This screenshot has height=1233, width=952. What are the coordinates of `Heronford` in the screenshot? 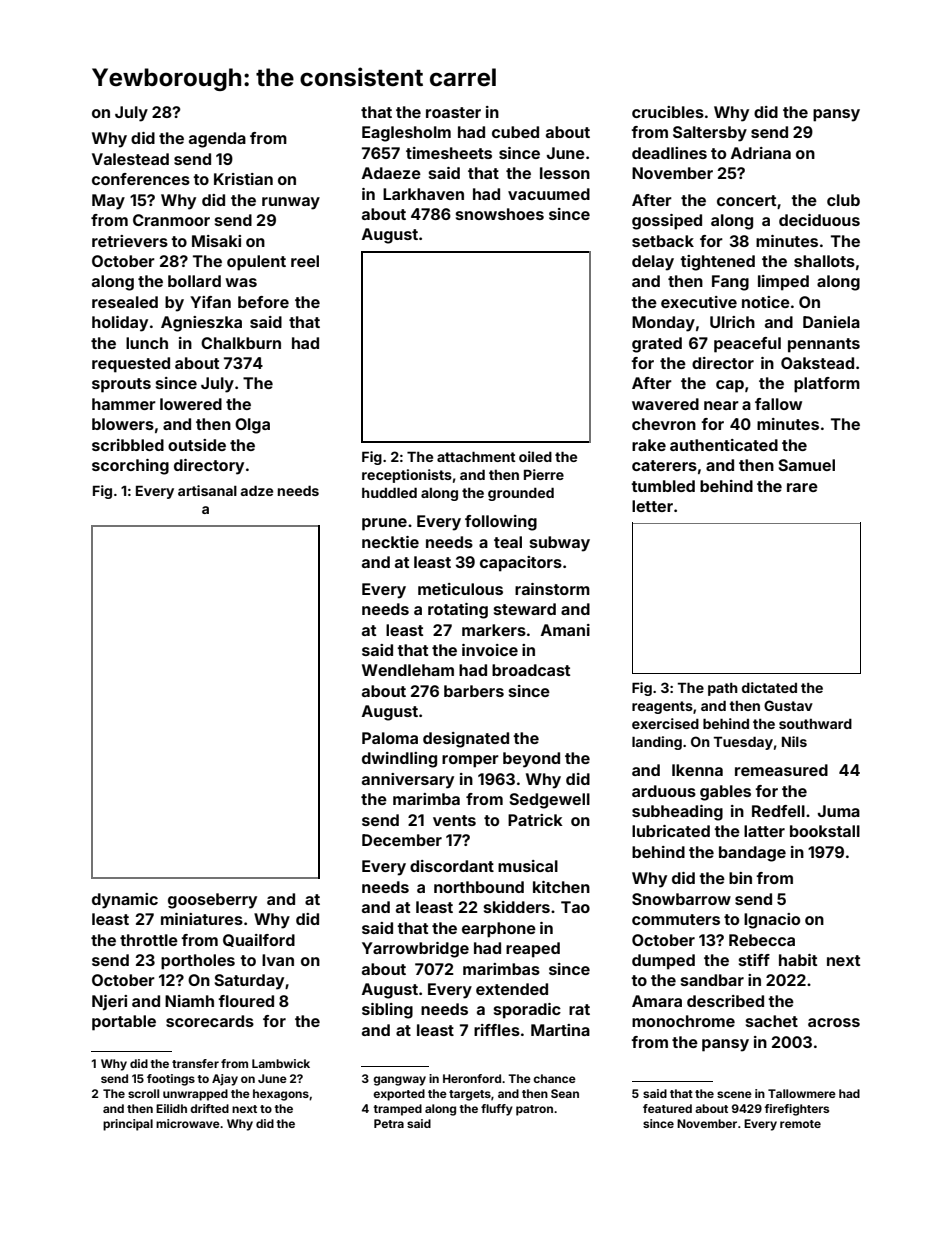 It's located at (472, 1078).
